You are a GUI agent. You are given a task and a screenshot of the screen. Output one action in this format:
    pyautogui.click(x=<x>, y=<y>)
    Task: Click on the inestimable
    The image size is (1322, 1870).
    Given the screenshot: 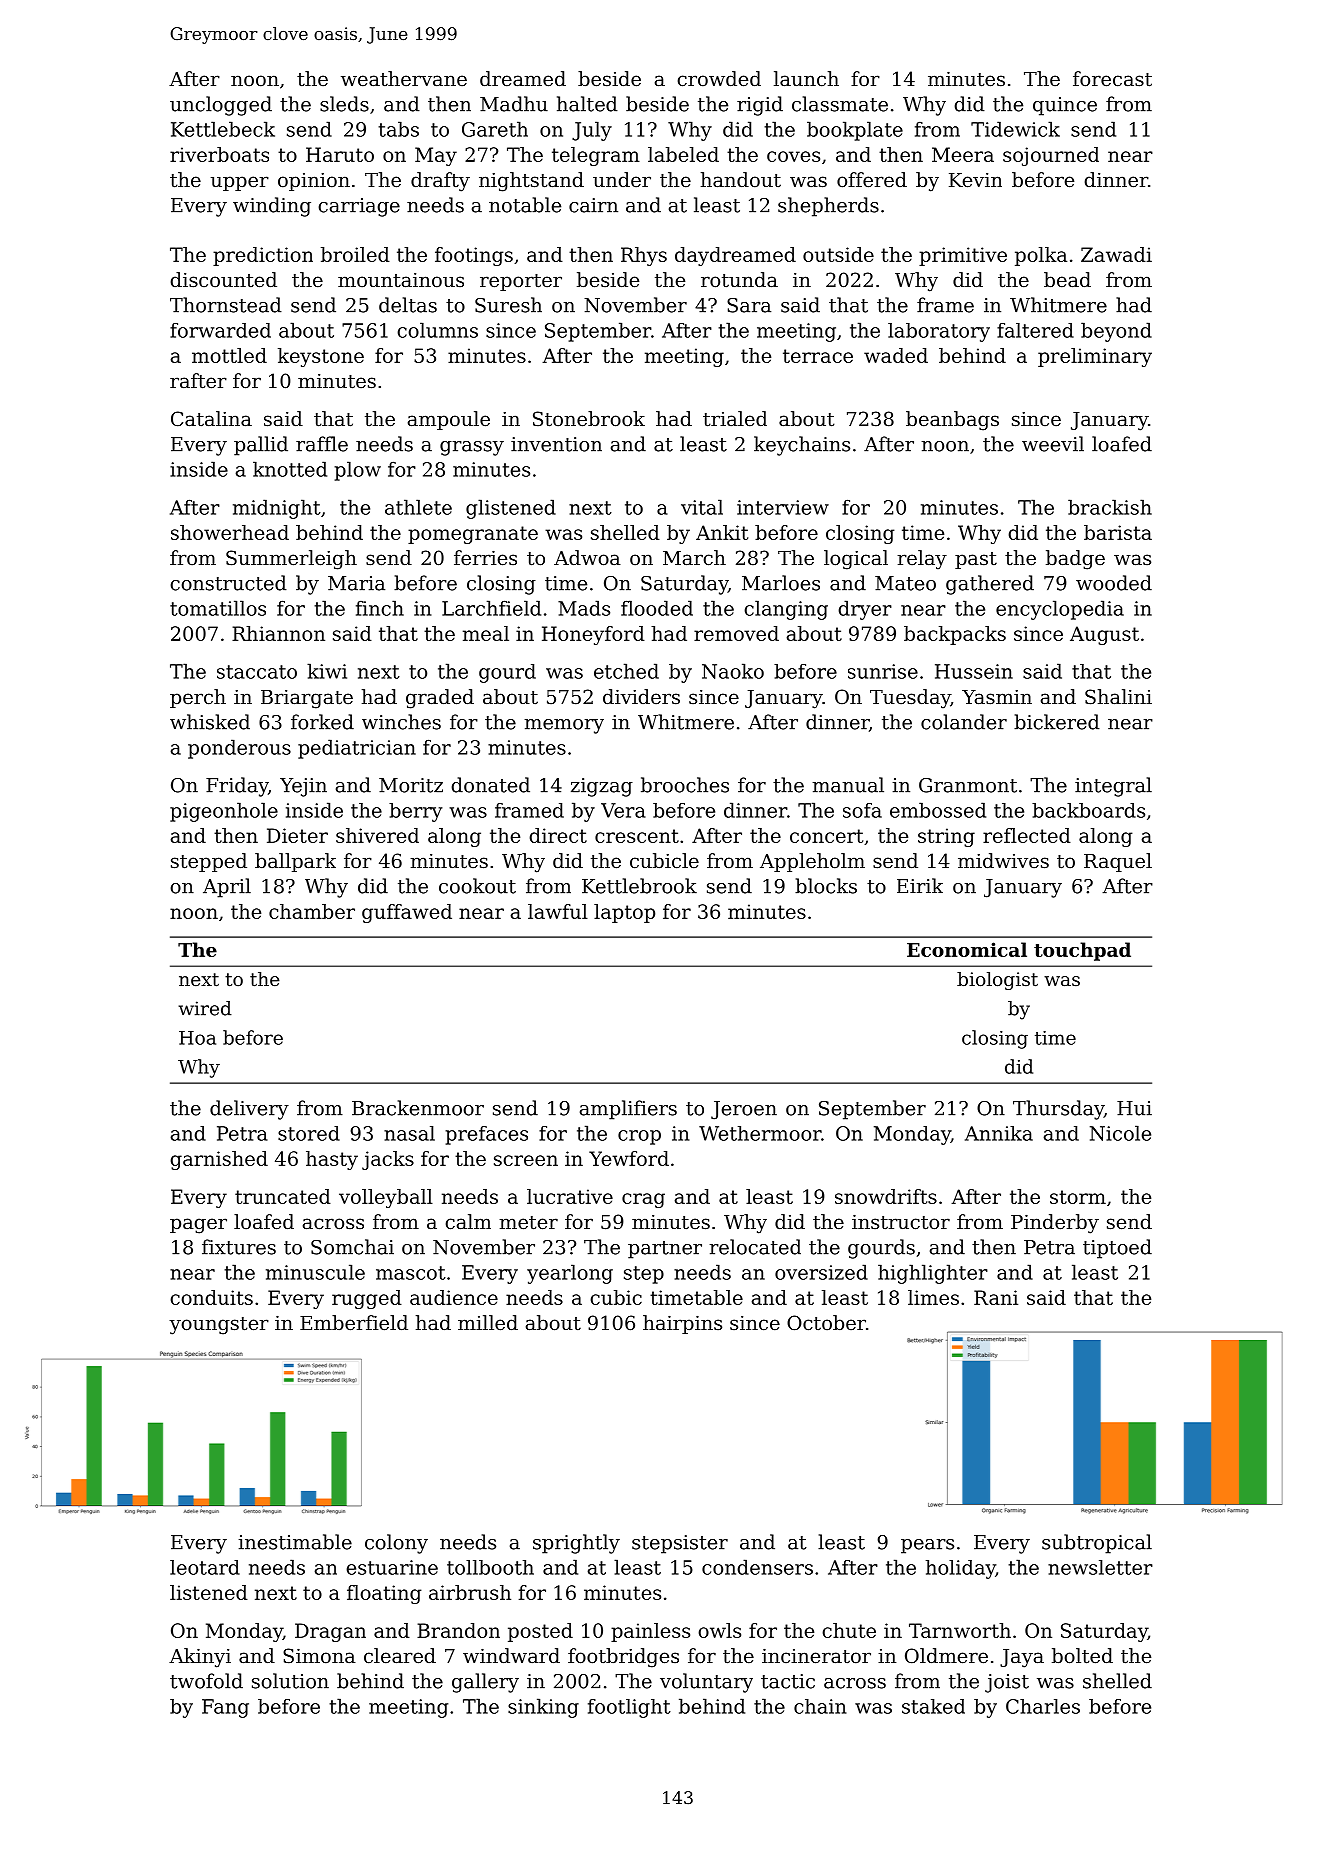 What is the action you would take?
    pyautogui.click(x=295, y=1542)
